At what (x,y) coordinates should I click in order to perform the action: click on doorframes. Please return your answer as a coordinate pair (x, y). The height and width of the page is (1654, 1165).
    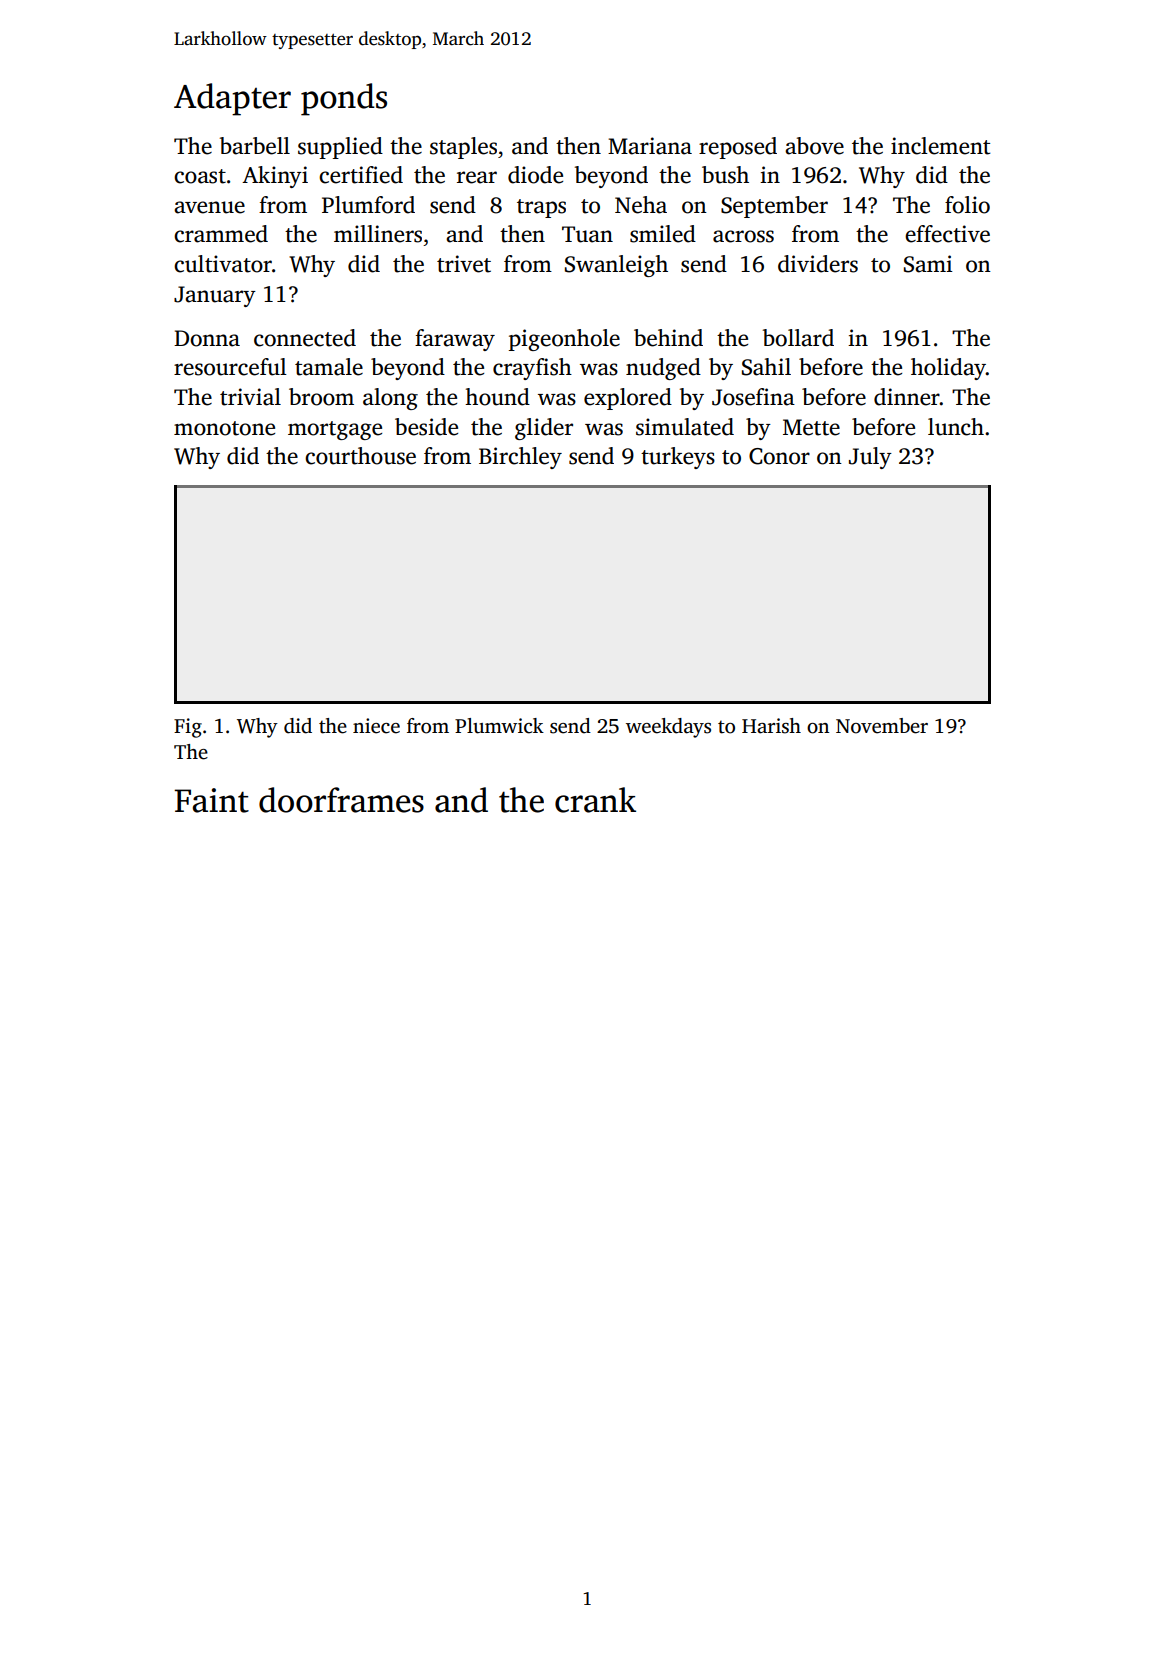
    Looking at the image, I should click on (341, 800).
